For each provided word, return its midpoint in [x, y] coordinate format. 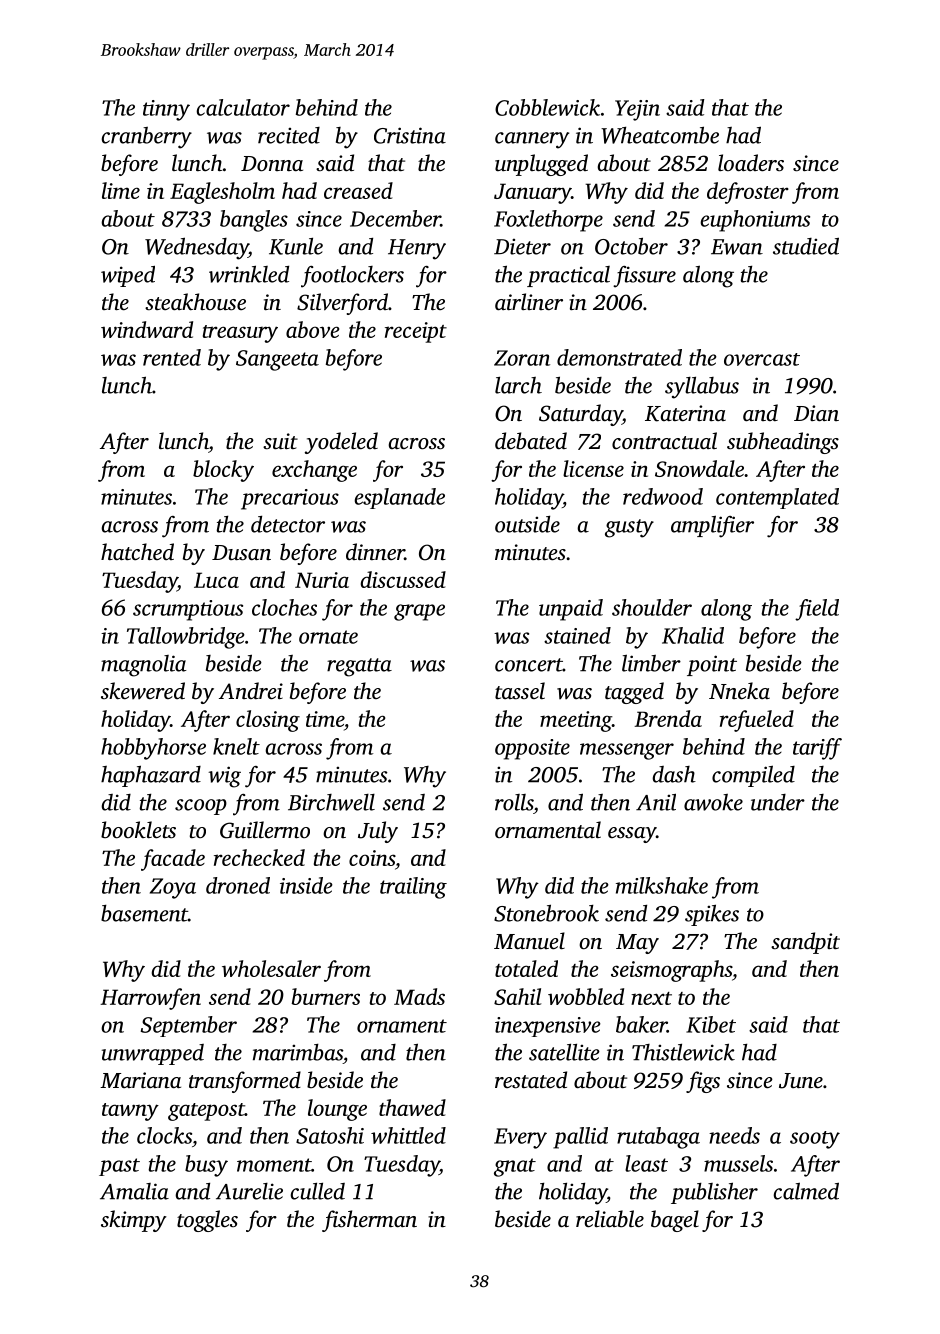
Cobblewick [547, 107]
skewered [143, 691]
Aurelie [249, 1191]
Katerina [685, 413]
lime [121, 190]
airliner [529, 302]
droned [238, 885]
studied [806, 246]
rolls [514, 802]
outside [527, 524]
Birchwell [331, 802]
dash [674, 774]
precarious [290, 499]
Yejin [637, 110]
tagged [634, 693]
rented [172, 357]
